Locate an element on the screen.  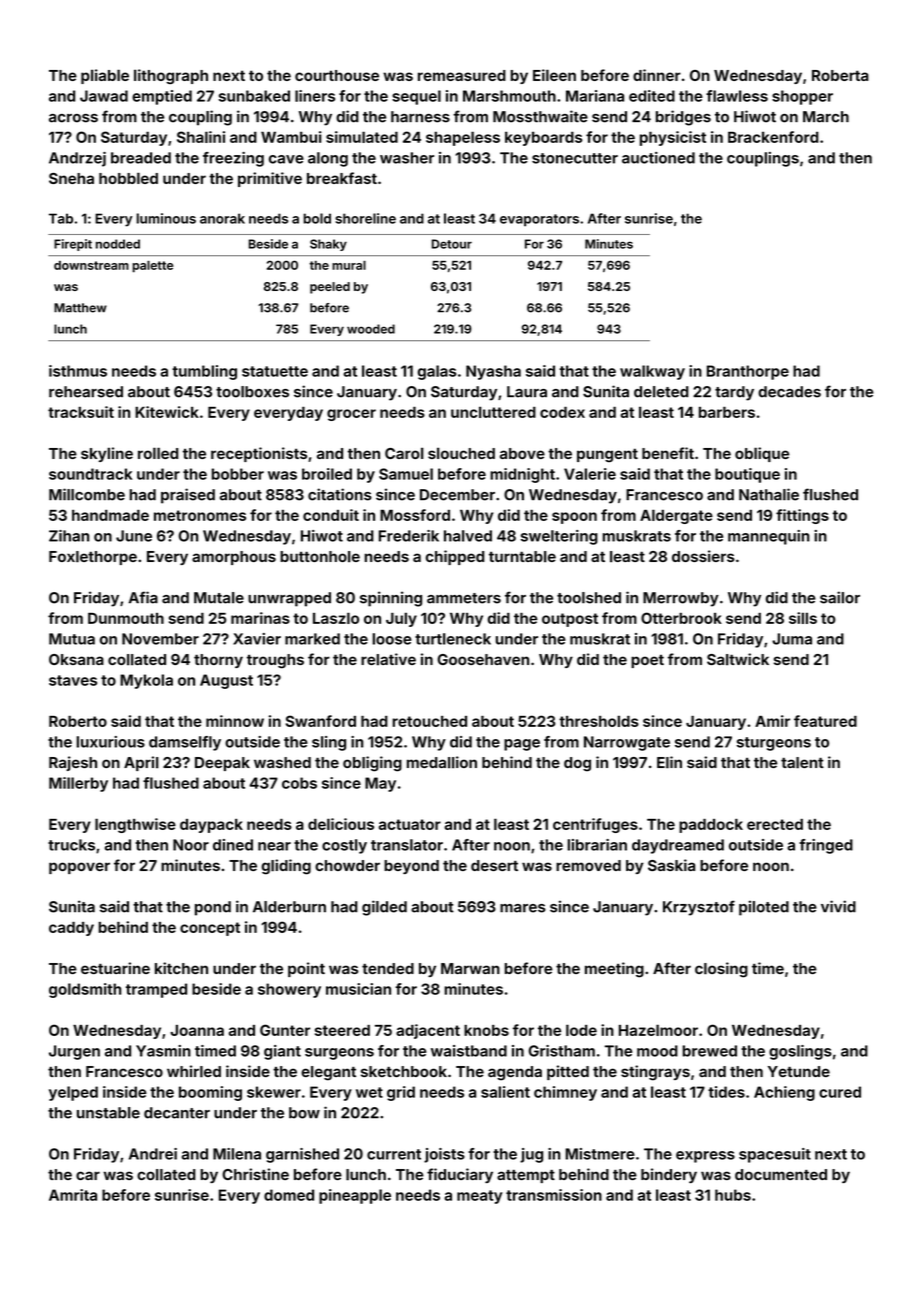
Nyasha is located at coordinates (493, 372).
